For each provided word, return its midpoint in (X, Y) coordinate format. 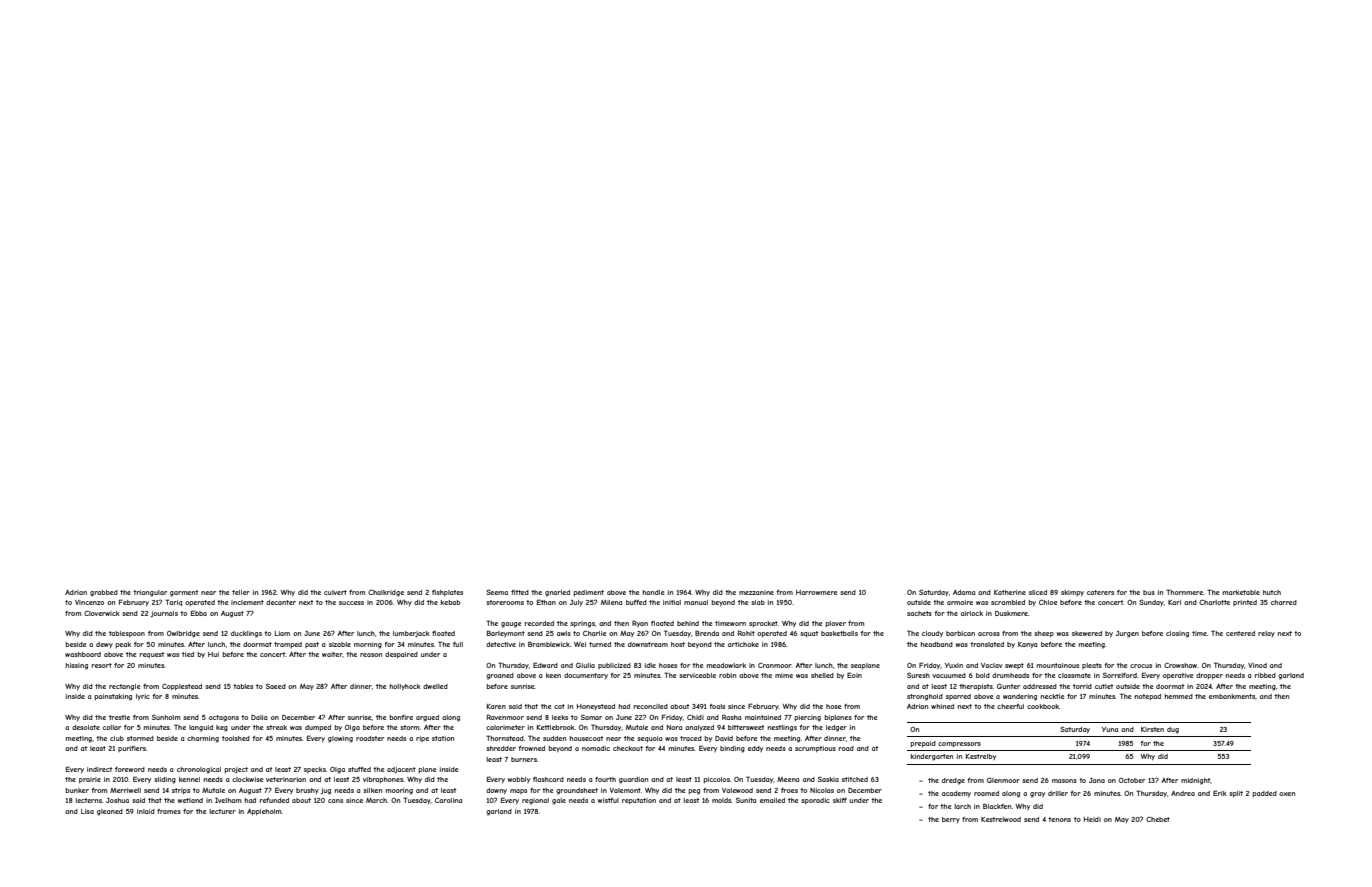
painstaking (113, 697)
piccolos (717, 780)
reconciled (651, 706)
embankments (1232, 696)
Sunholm (166, 717)
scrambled (1008, 602)
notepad (1148, 697)
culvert (335, 592)
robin (727, 675)
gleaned (110, 812)
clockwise (247, 779)
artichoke (743, 644)
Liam (282, 633)
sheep (1044, 634)
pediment (589, 593)
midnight (1196, 781)
